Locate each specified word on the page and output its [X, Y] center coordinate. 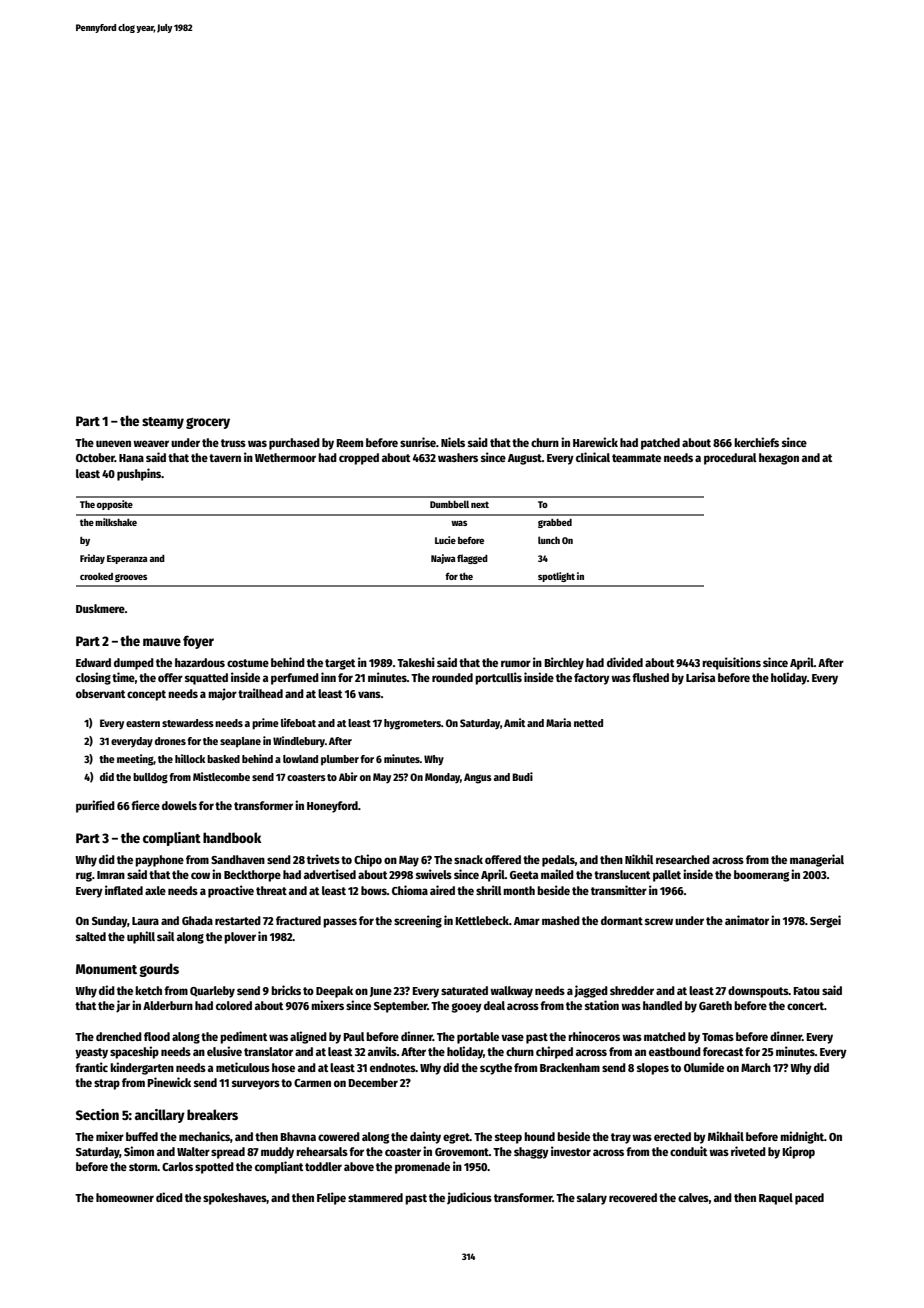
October [95, 457]
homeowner [125, 1197]
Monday [442, 778]
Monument [106, 969]
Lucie [445, 540]
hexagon [779, 459]
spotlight [556, 577]
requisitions [731, 663]
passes [340, 923]
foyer [198, 642]
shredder [632, 990]
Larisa [700, 677]
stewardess [188, 723]
